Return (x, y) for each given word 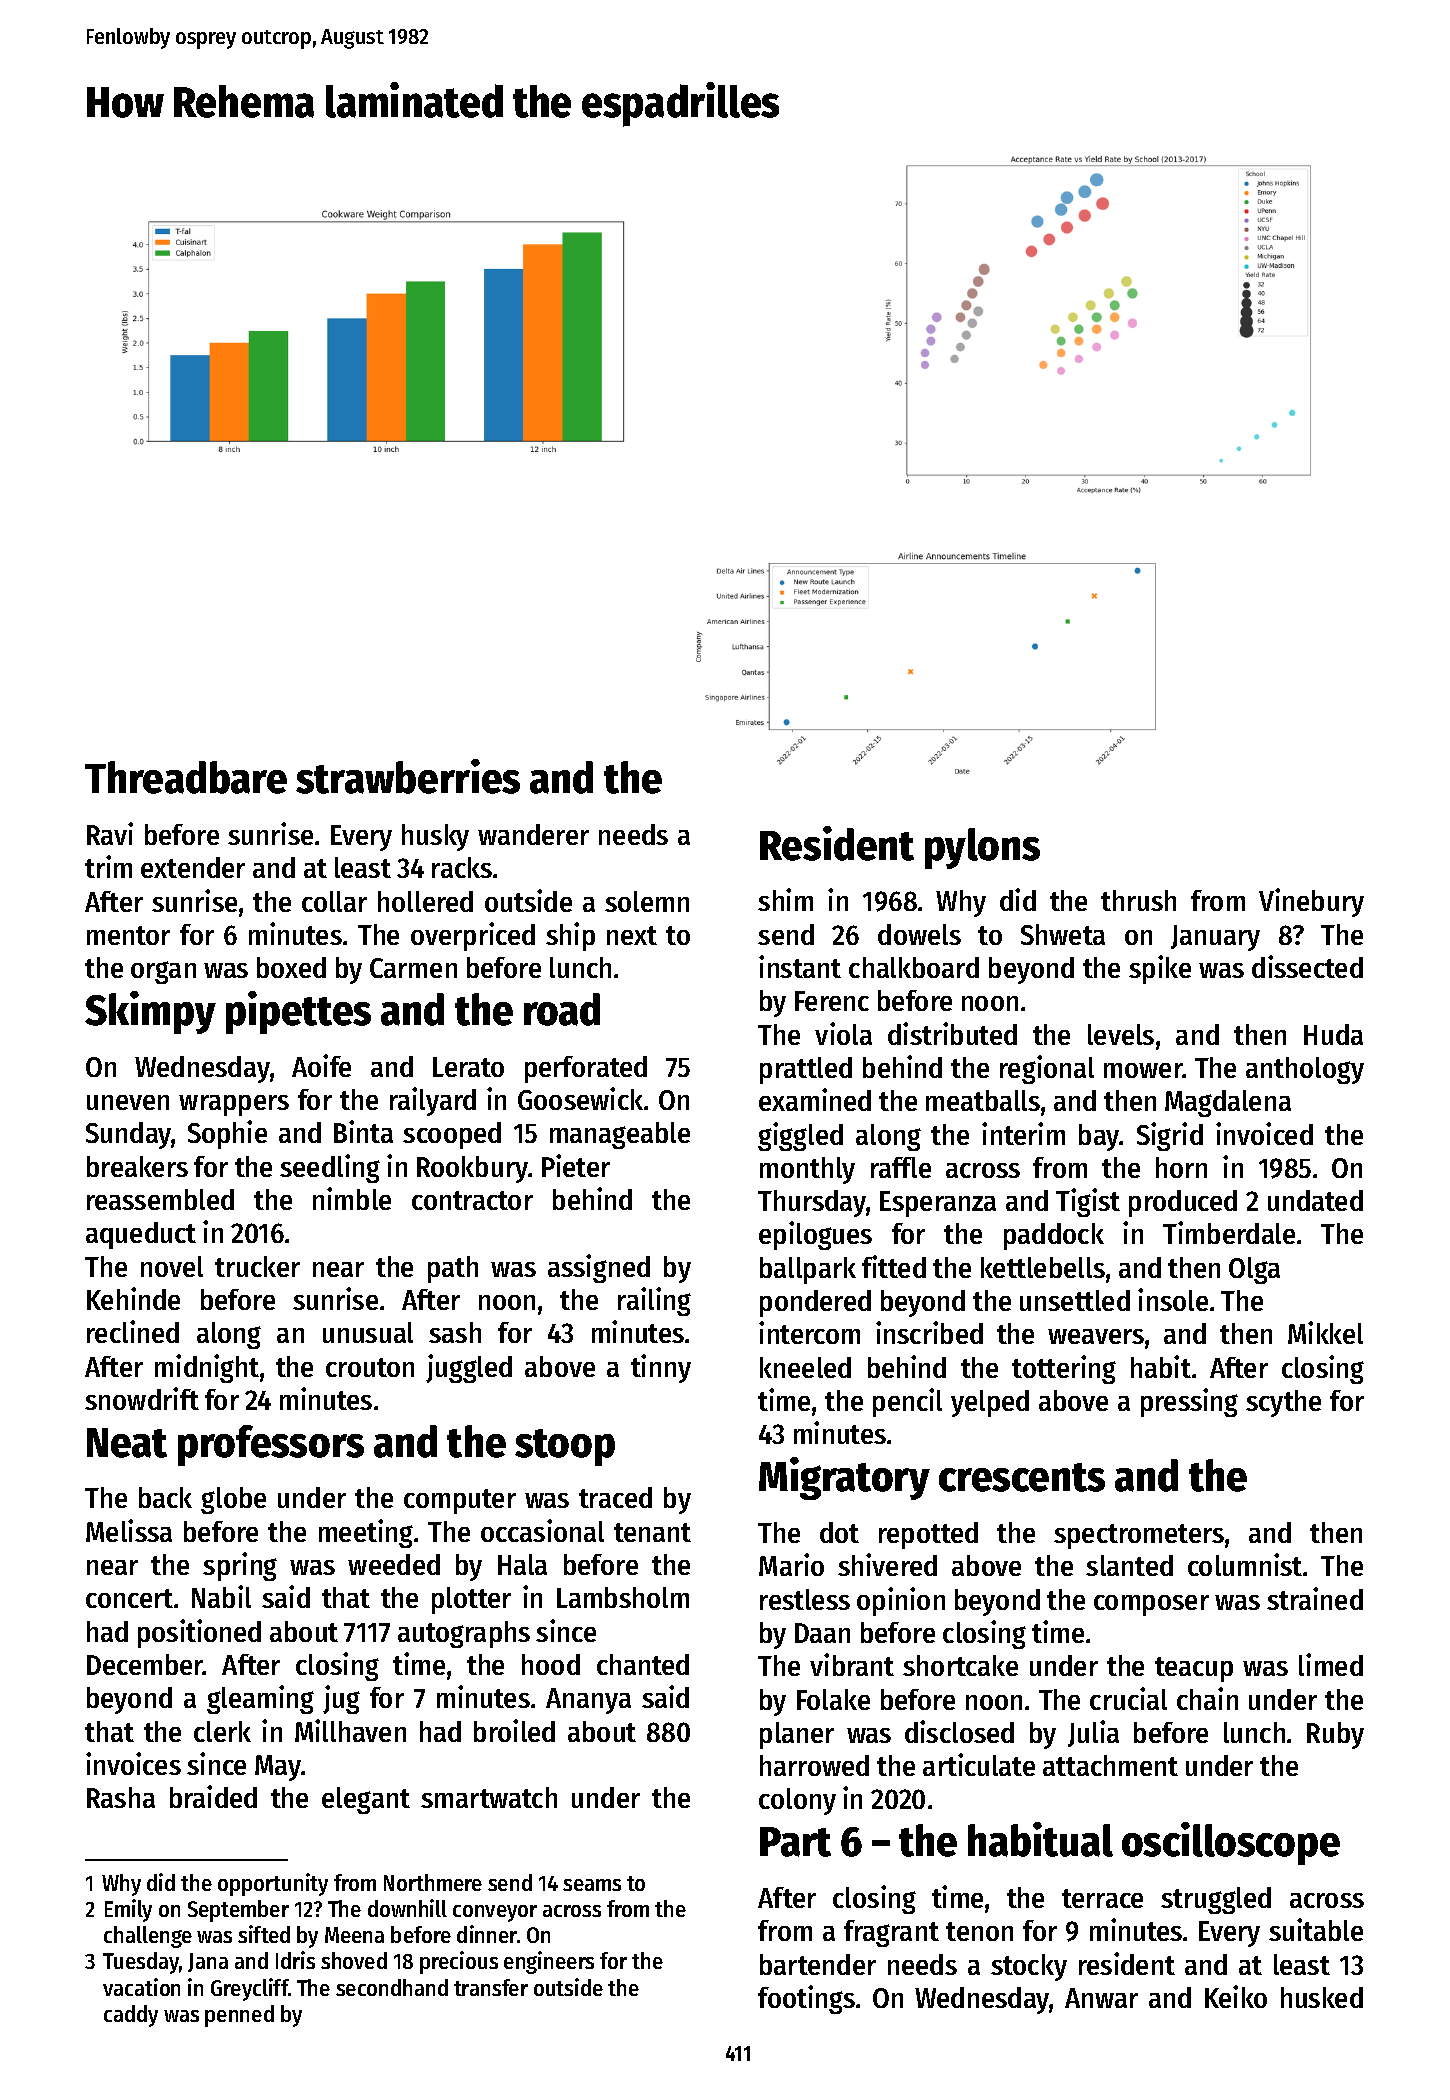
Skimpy (150, 1012)
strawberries (408, 776)
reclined (133, 1331)
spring (240, 1566)
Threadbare (186, 777)
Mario (791, 1564)
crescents (1022, 1477)
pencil (907, 1402)
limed (1331, 1664)
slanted (1129, 1565)
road (562, 1009)
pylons (982, 848)
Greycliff (250, 1989)
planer (797, 1735)
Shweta (1063, 934)
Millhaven (350, 1730)
